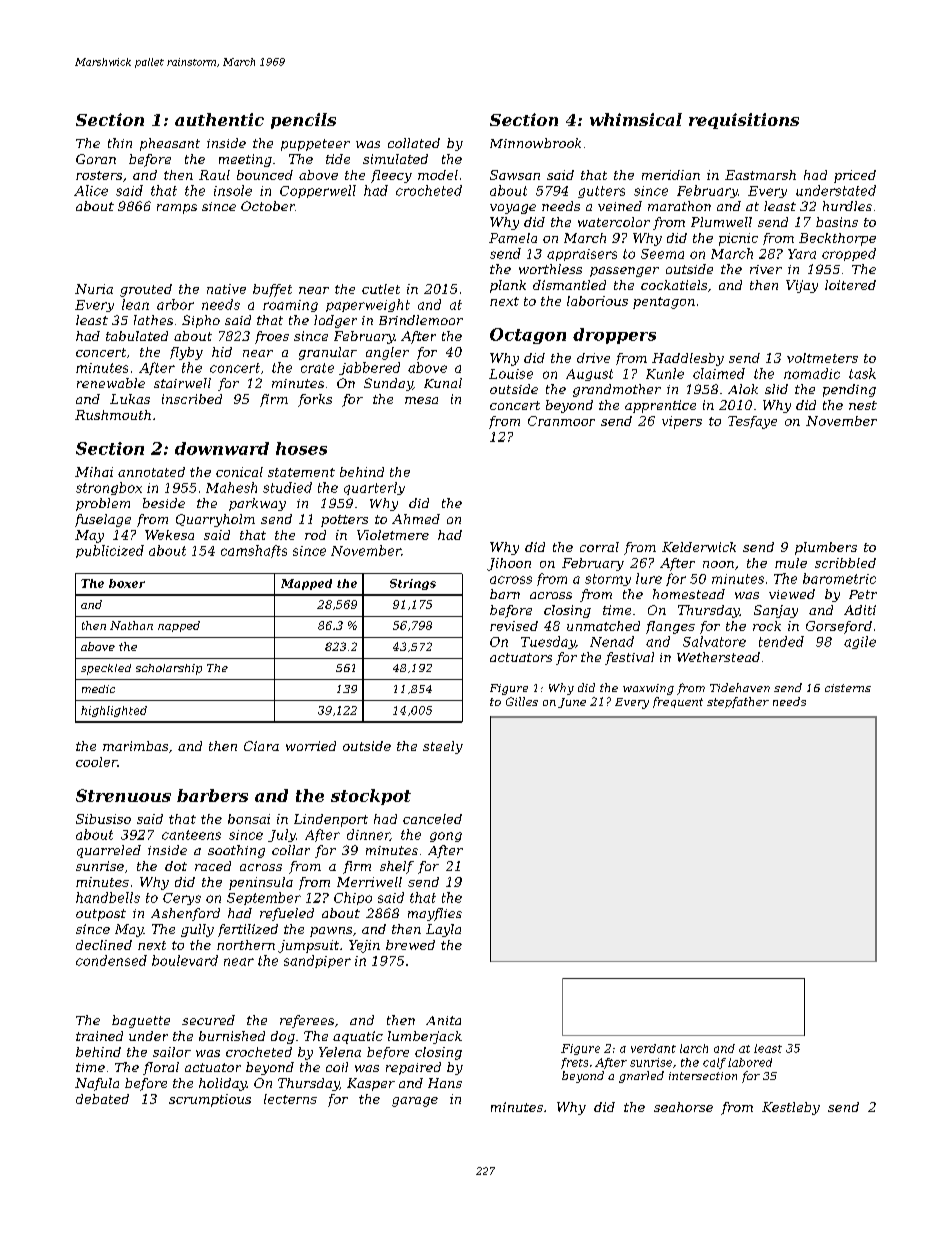 Image resolution: width=952 pixels, height=1233 pixels. Describe the element at coordinates (315, 145) in the screenshot. I see `puppeteer` at that location.
